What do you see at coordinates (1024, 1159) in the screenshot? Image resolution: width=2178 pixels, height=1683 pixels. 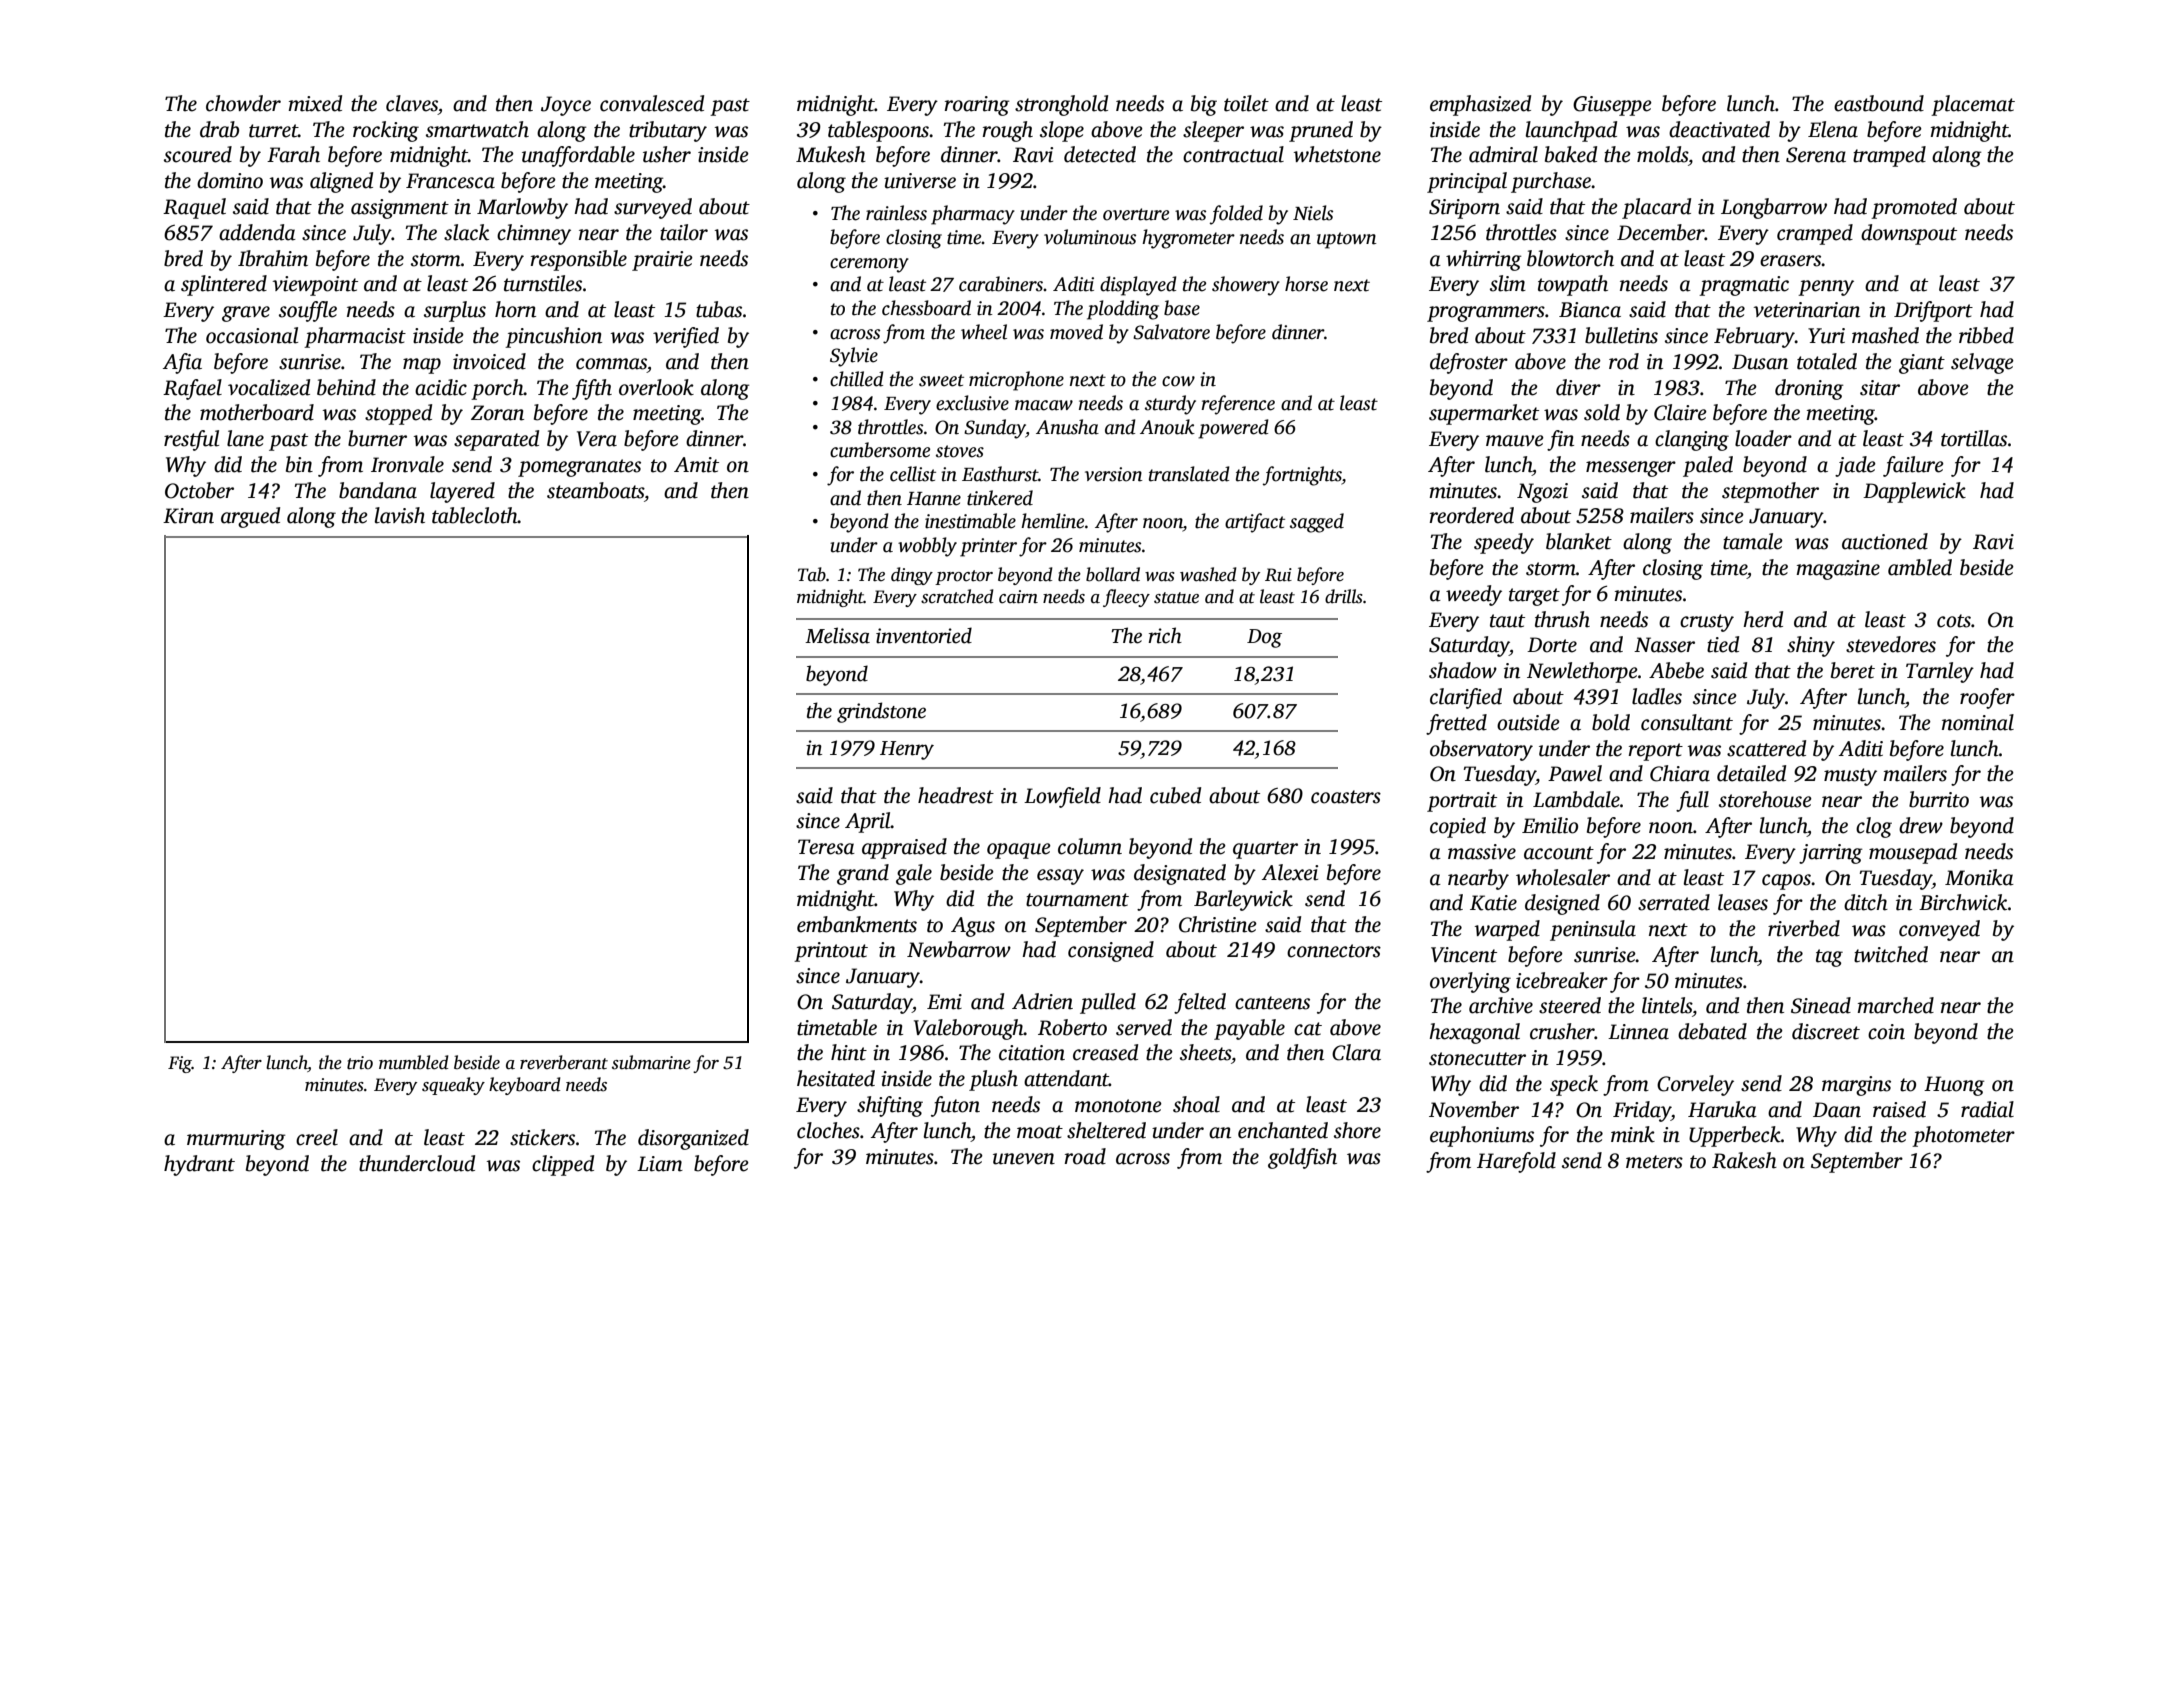 I see `uneven` at bounding box center [1024, 1159].
